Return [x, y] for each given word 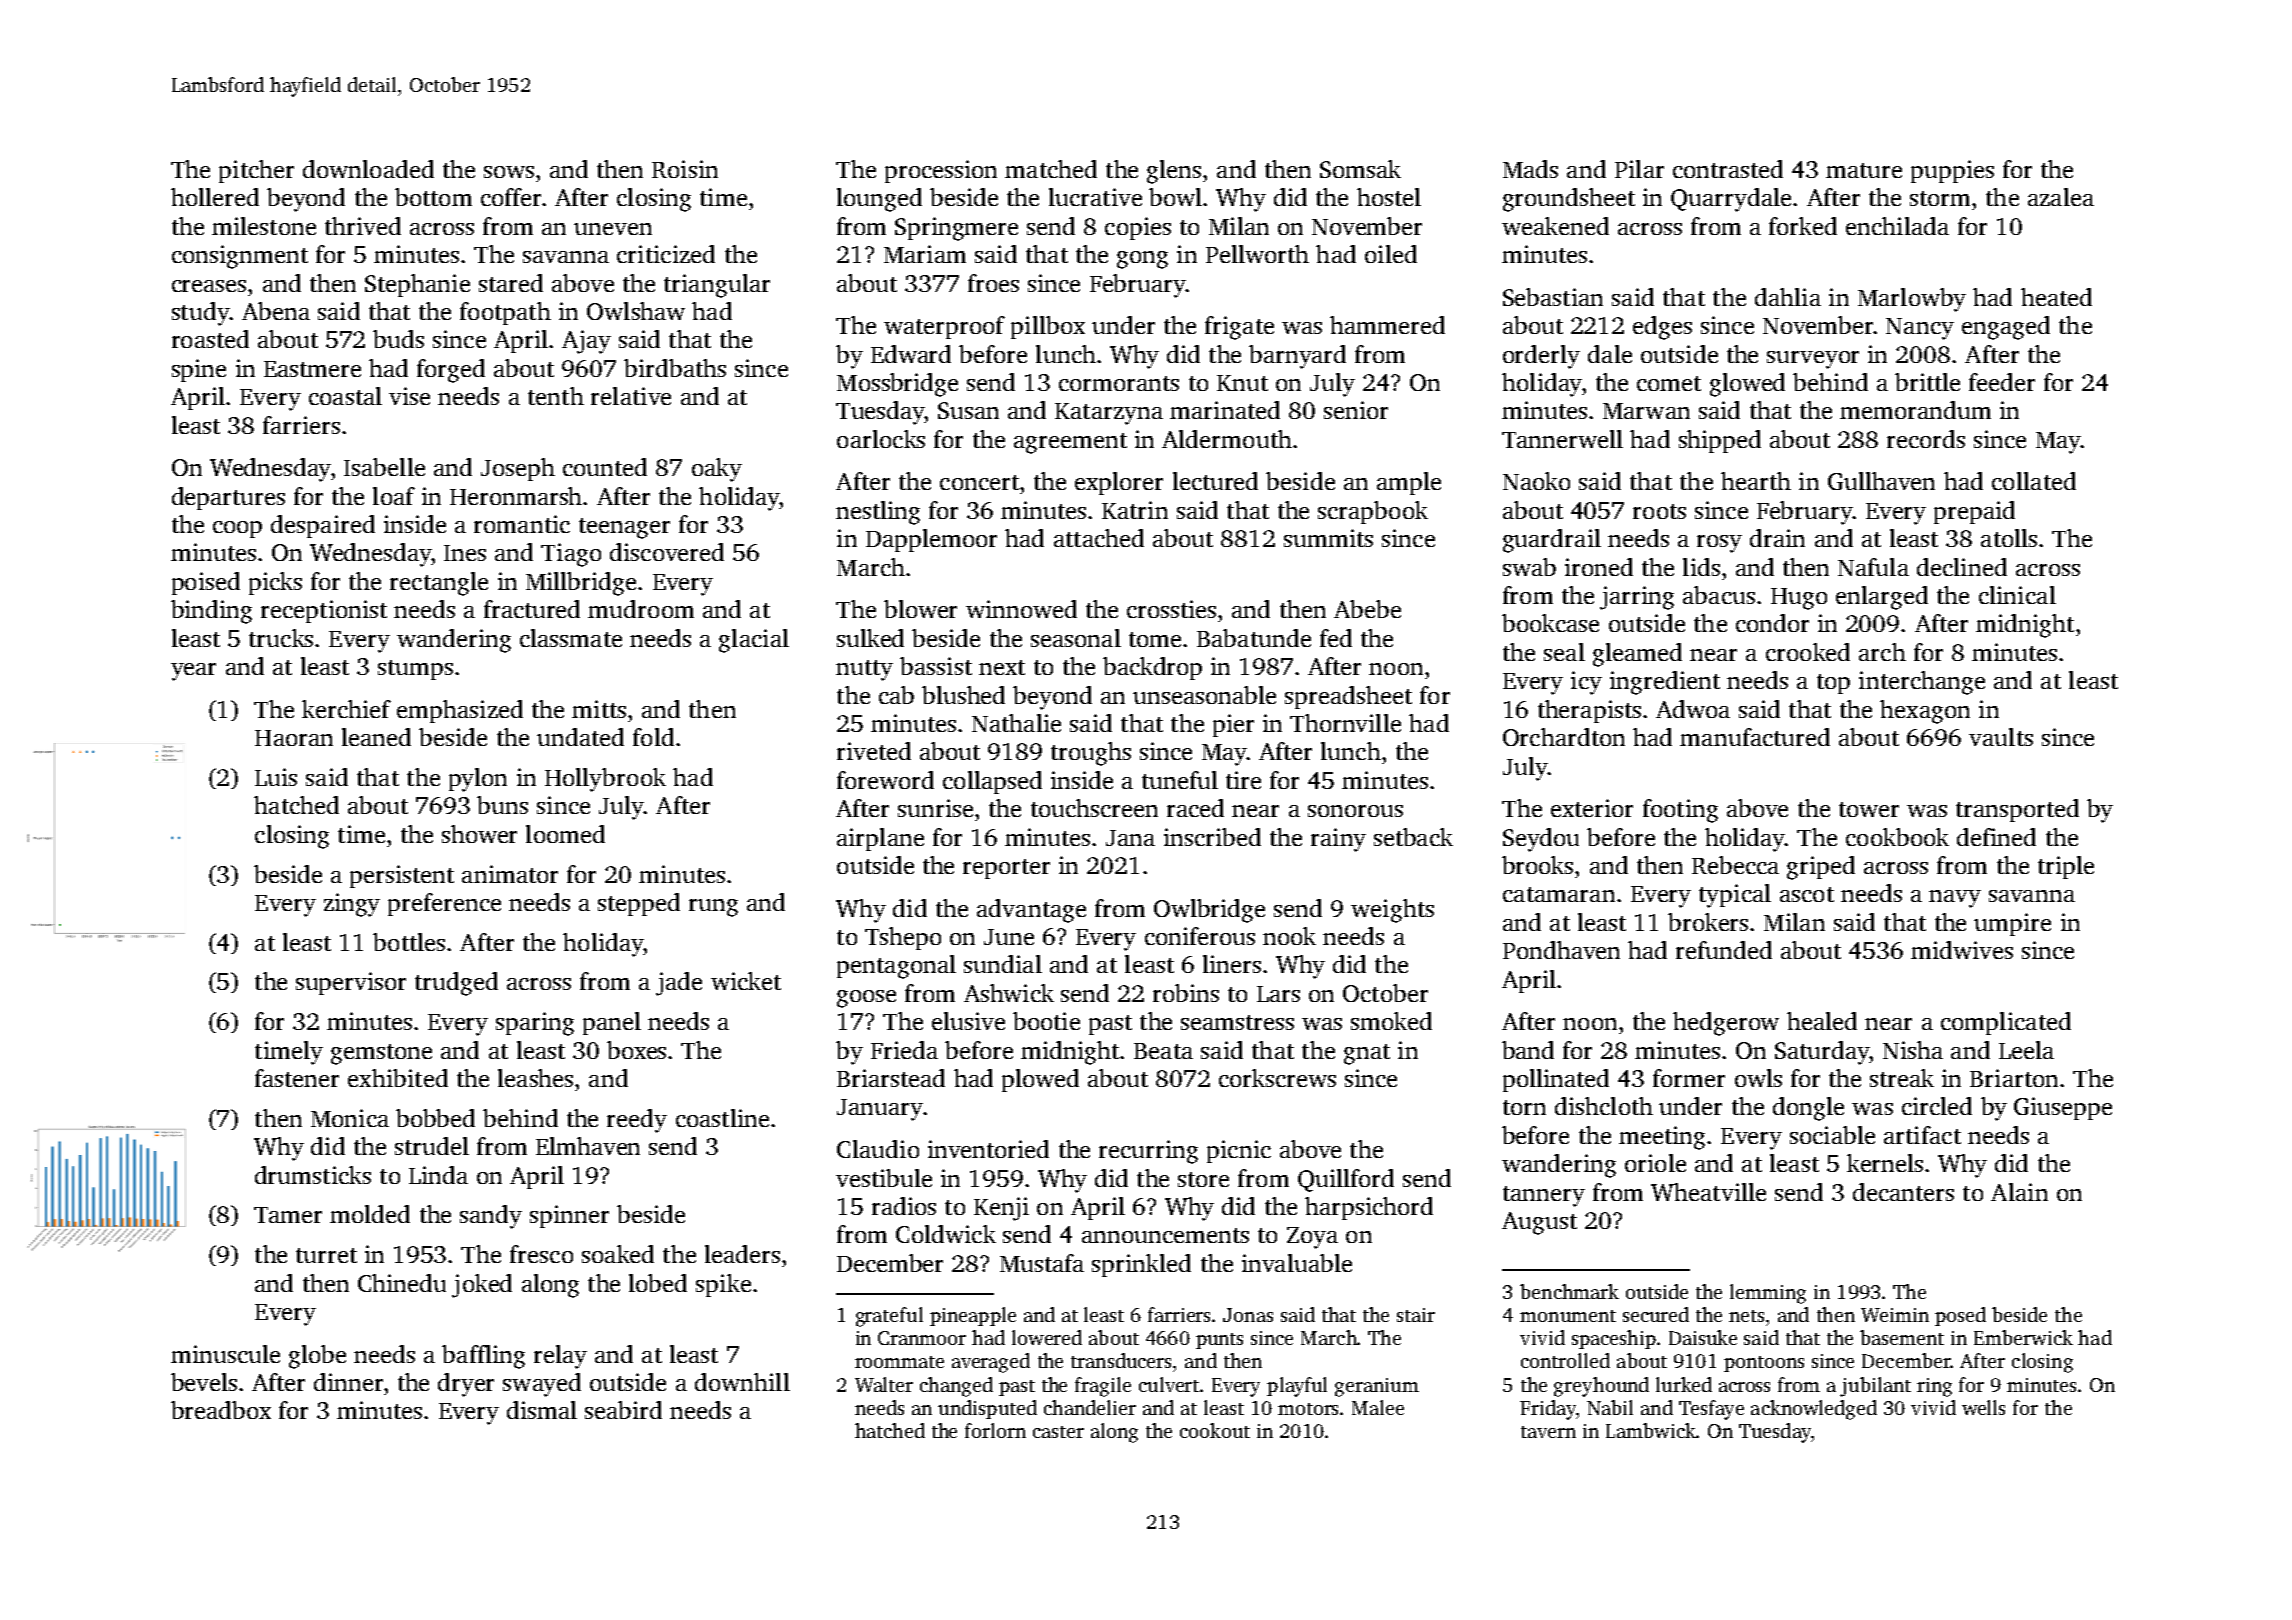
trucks [281, 638]
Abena [276, 311]
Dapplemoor [931, 540]
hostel [1389, 197]
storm [1940, 198]
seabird [623, 1410]
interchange [1922, 683]
